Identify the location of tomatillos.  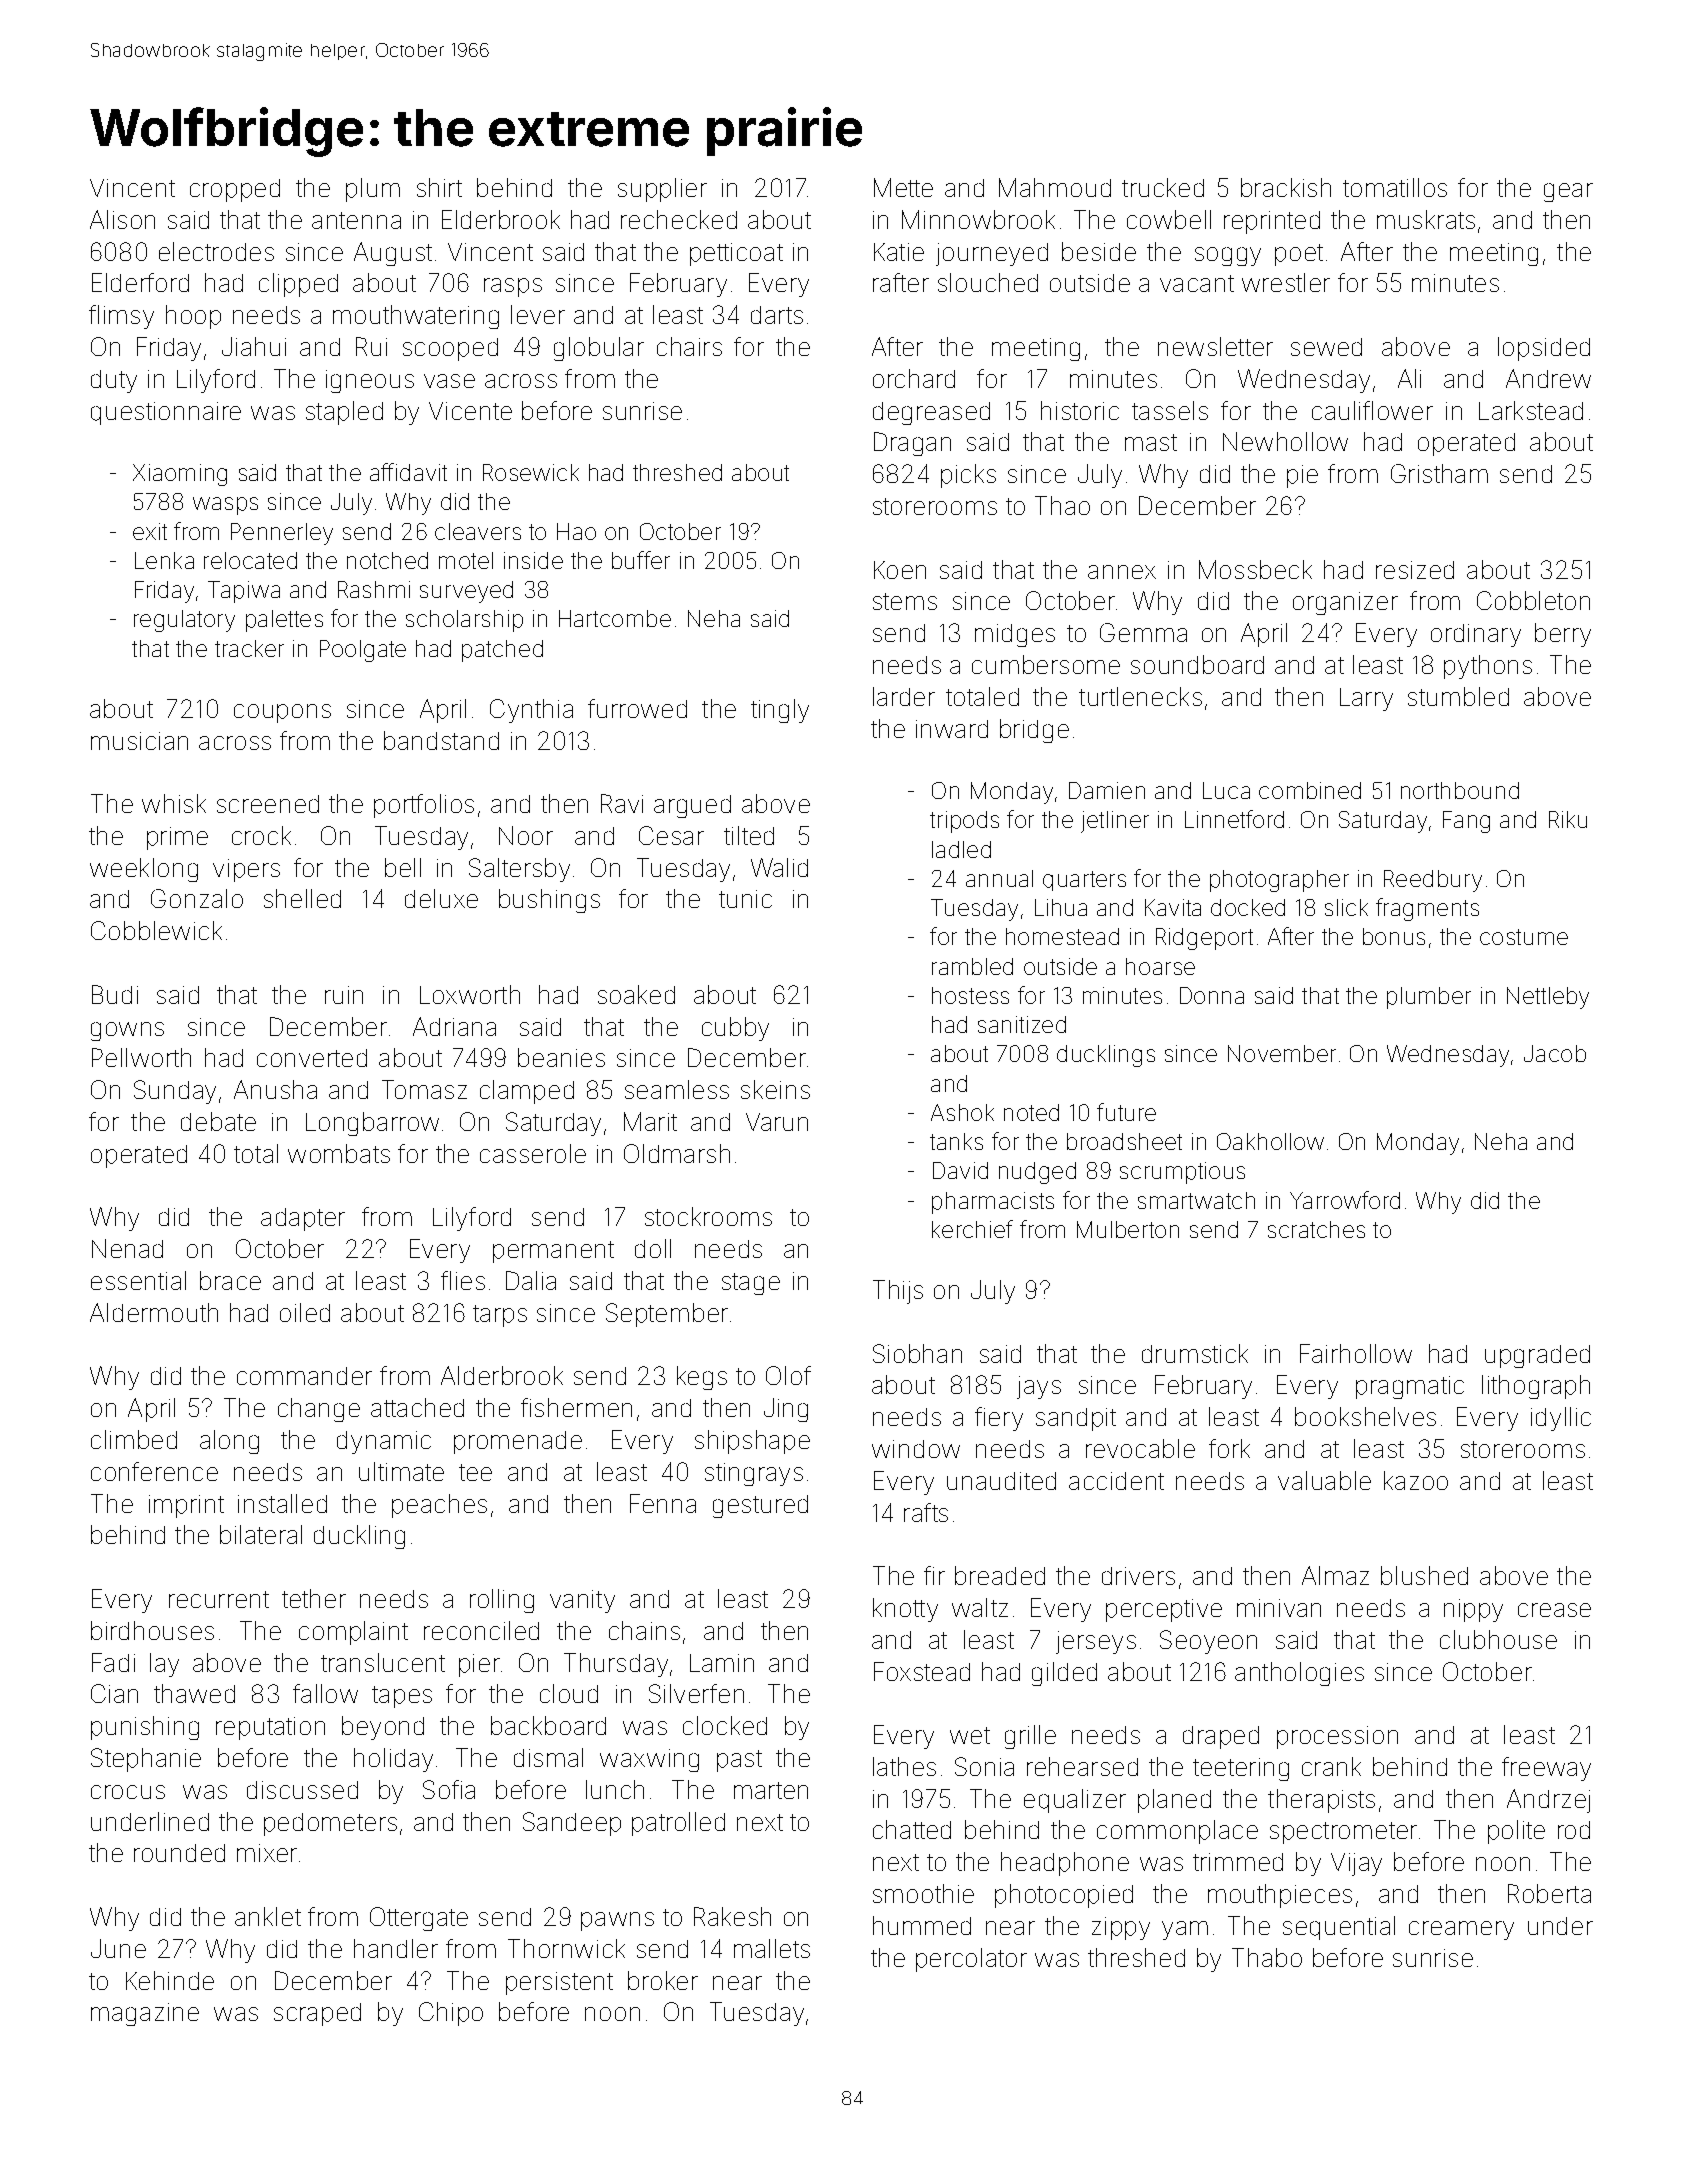
(1395, 187).
